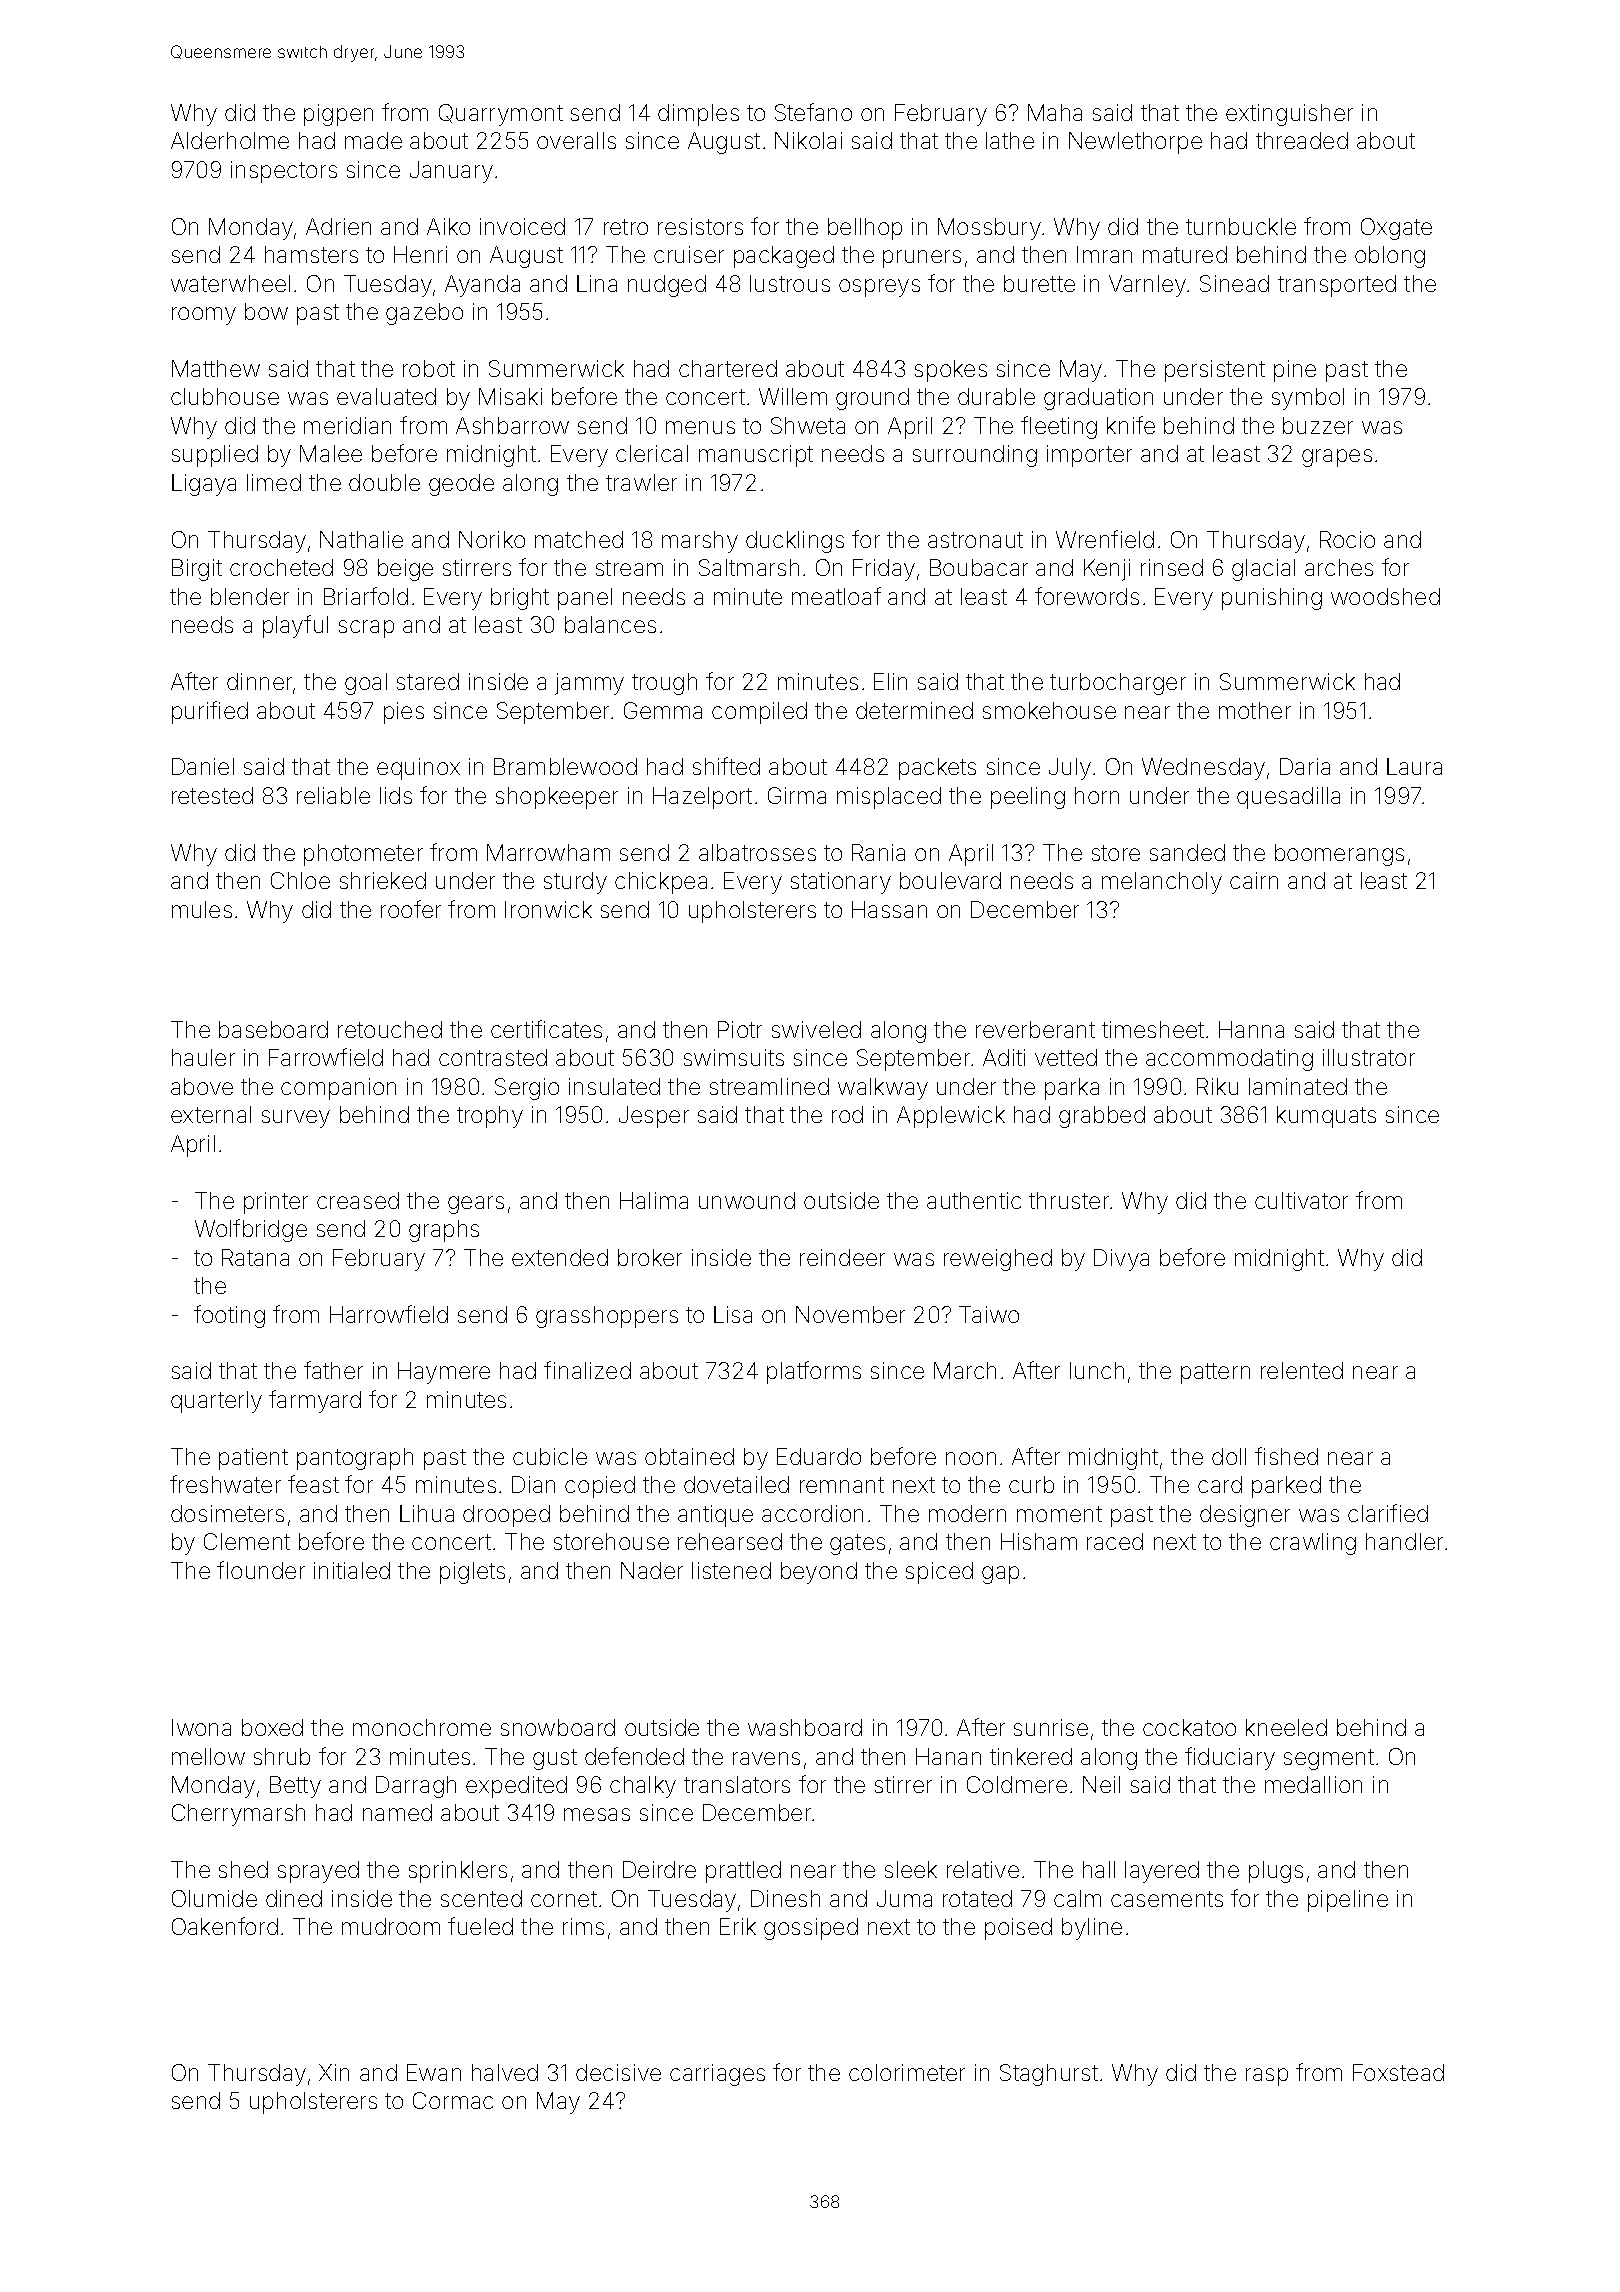 The image size is (1620, 2292). What do you see at coordinates (805, 1727) in the page?
I see `washboard` at bounding box center [805, 1727].
